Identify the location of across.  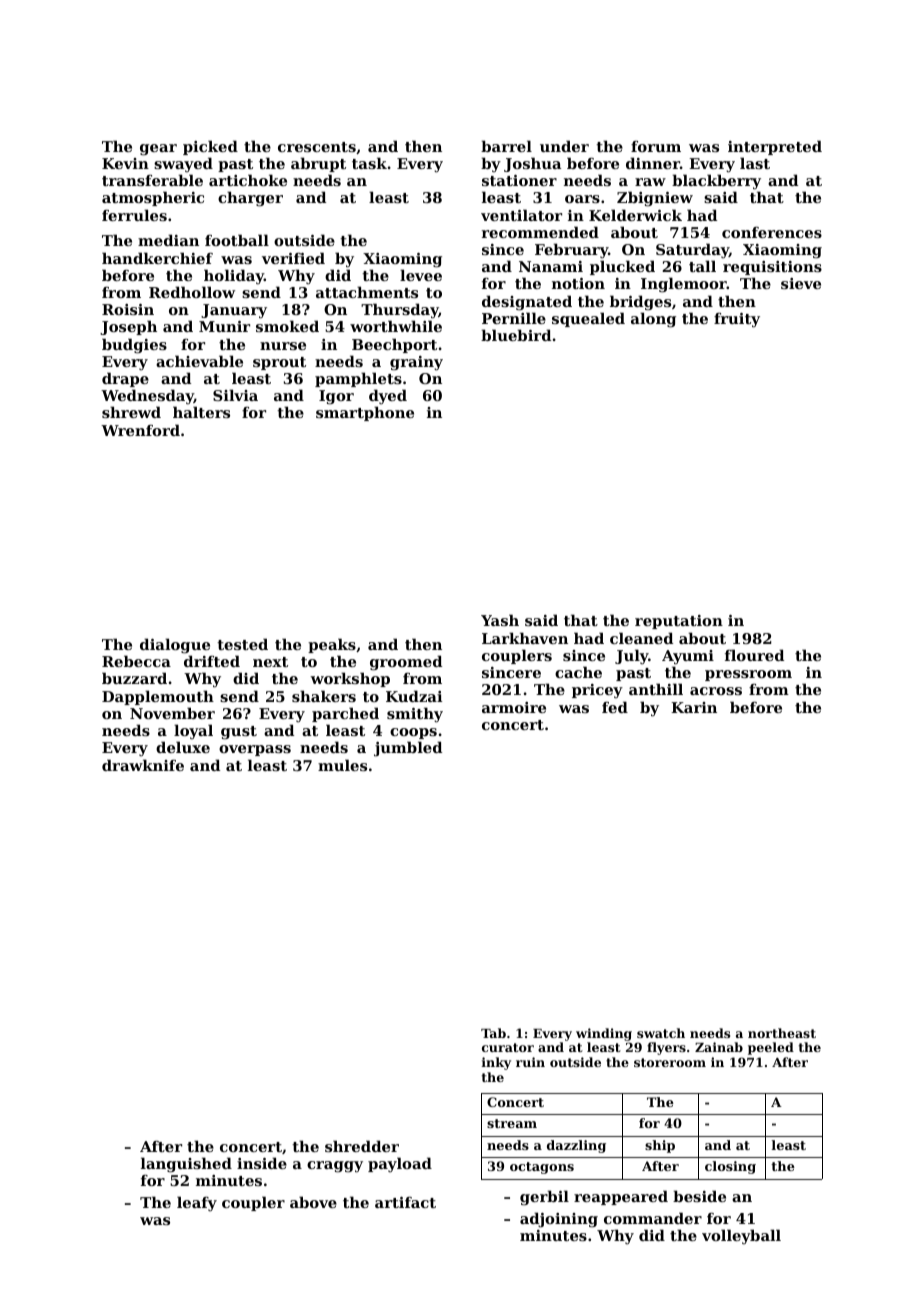
(716, 691).
